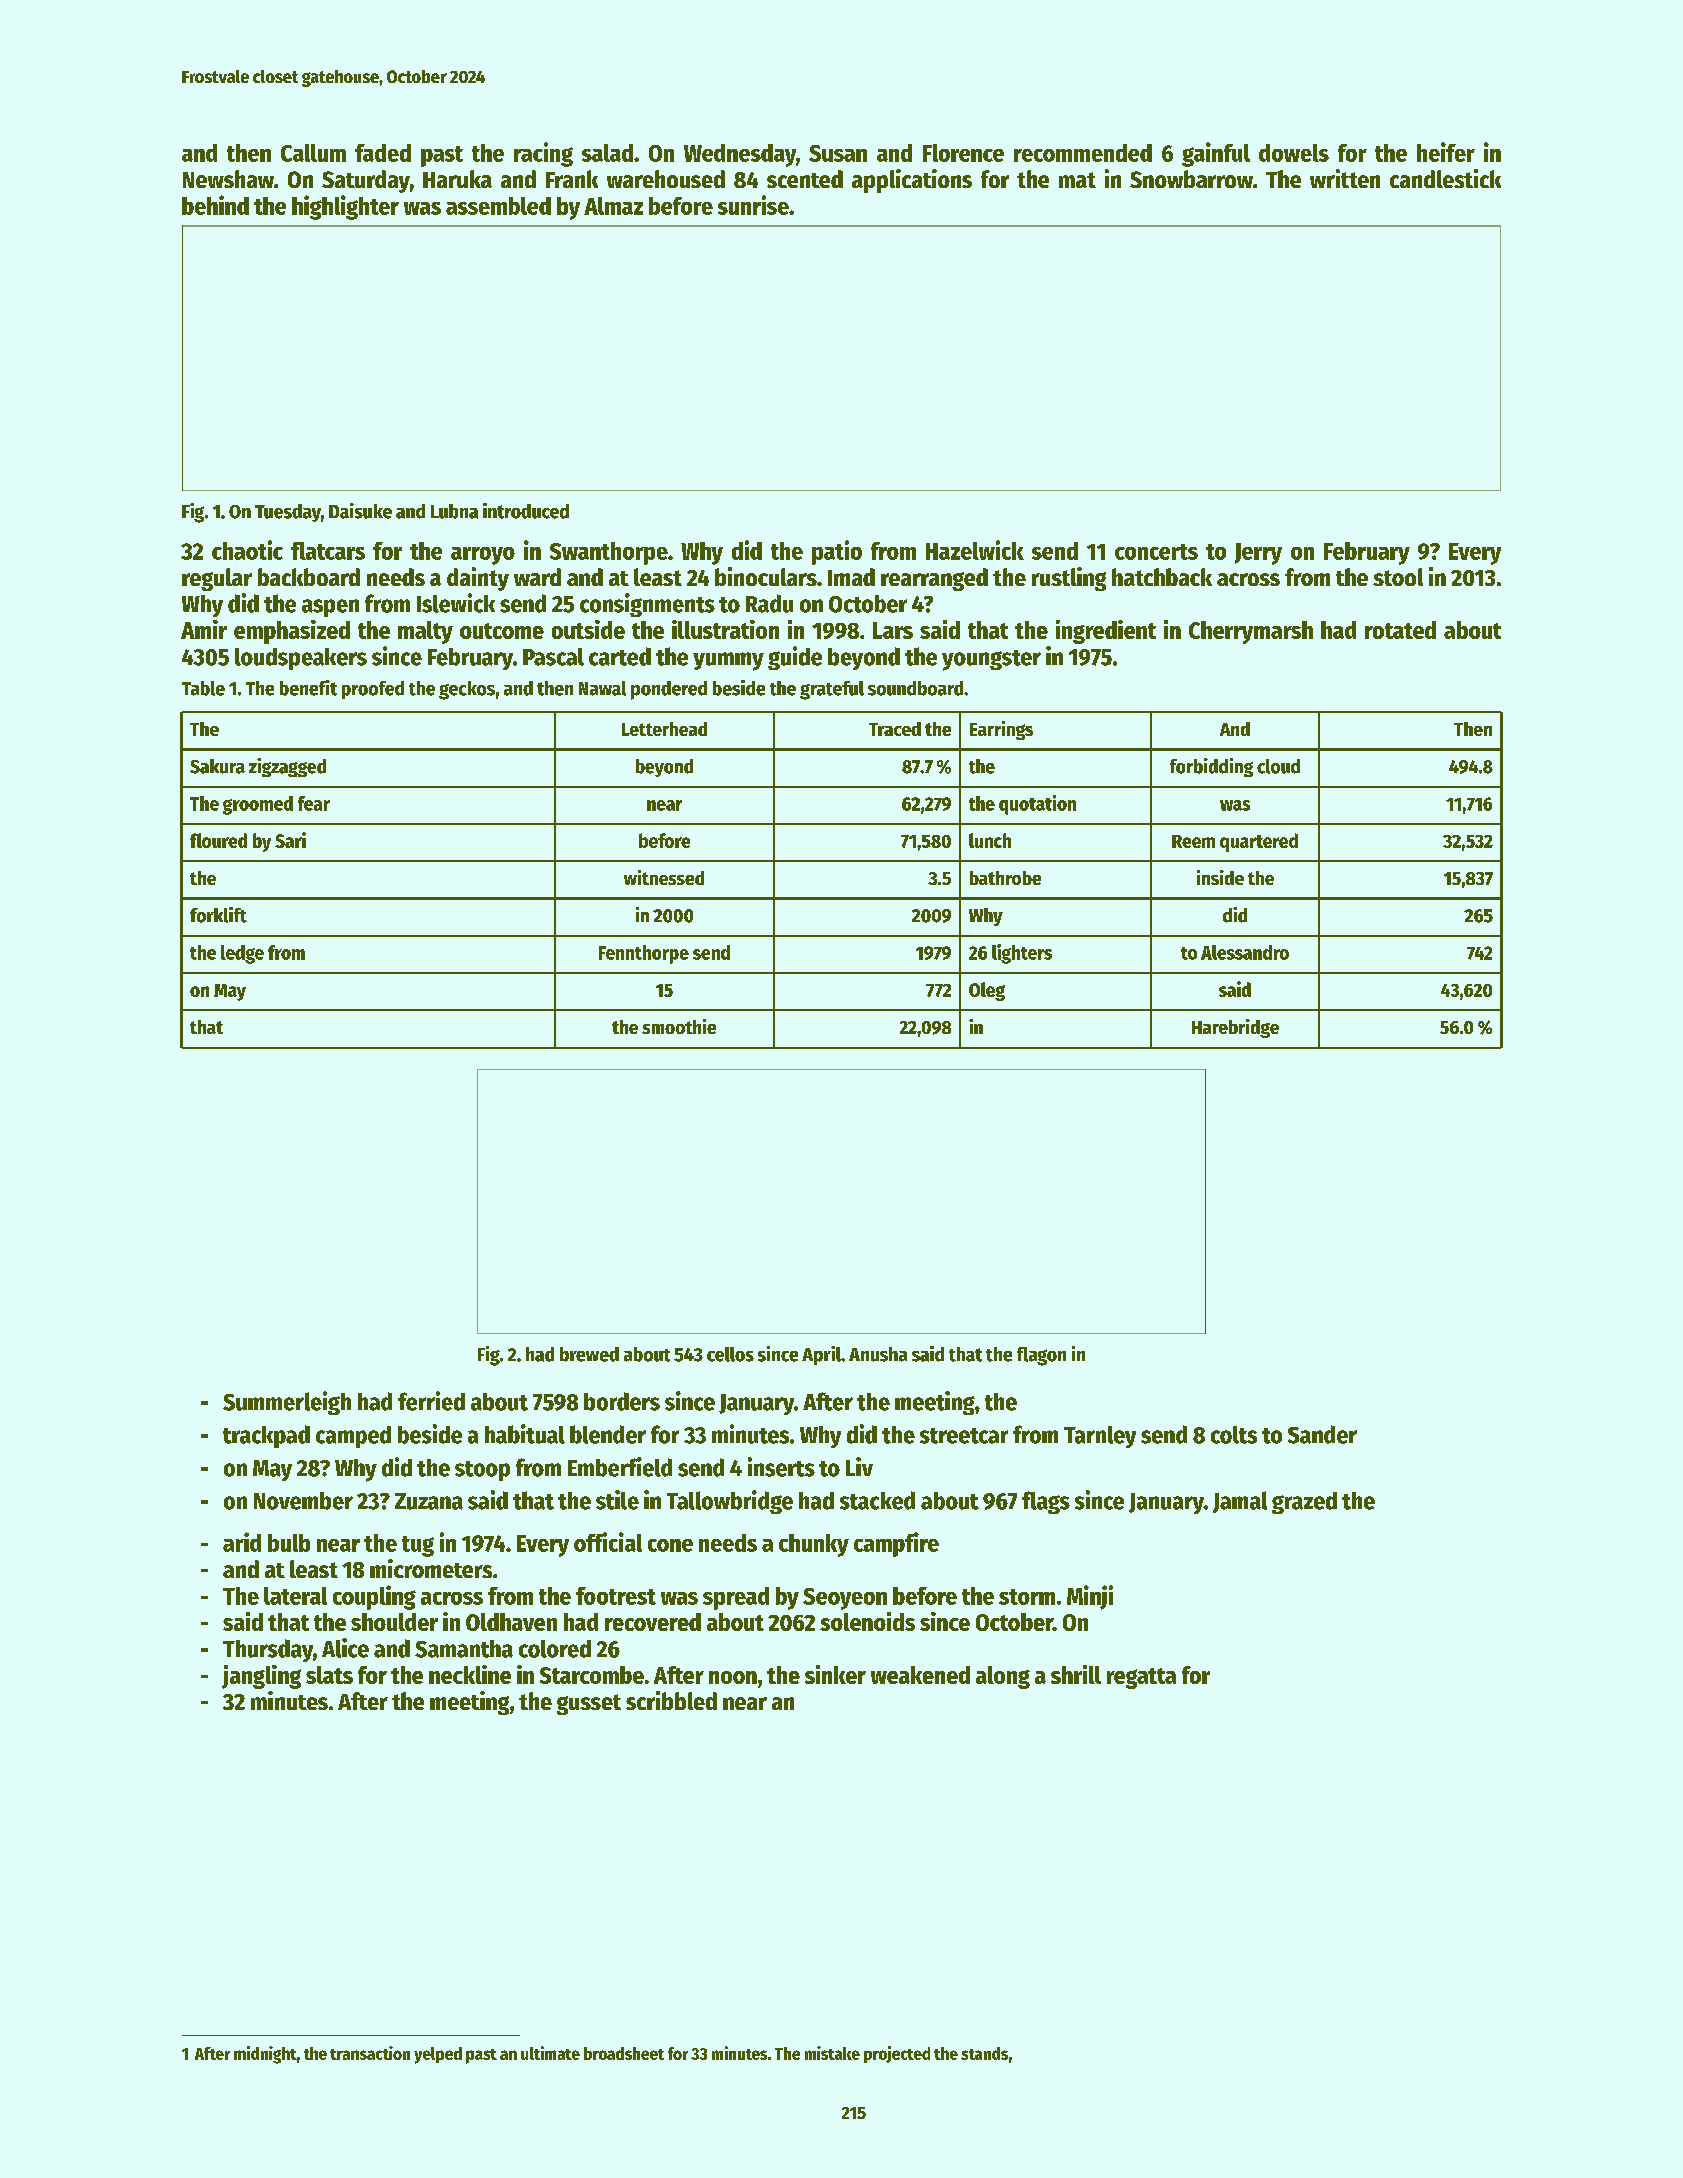 The width and height of the screenshot is (1683, 2178). What do you see at coordinates (1191, 179) in the screenshot?
I see `Snowbarrow` at bounding box center [1191, 179].
